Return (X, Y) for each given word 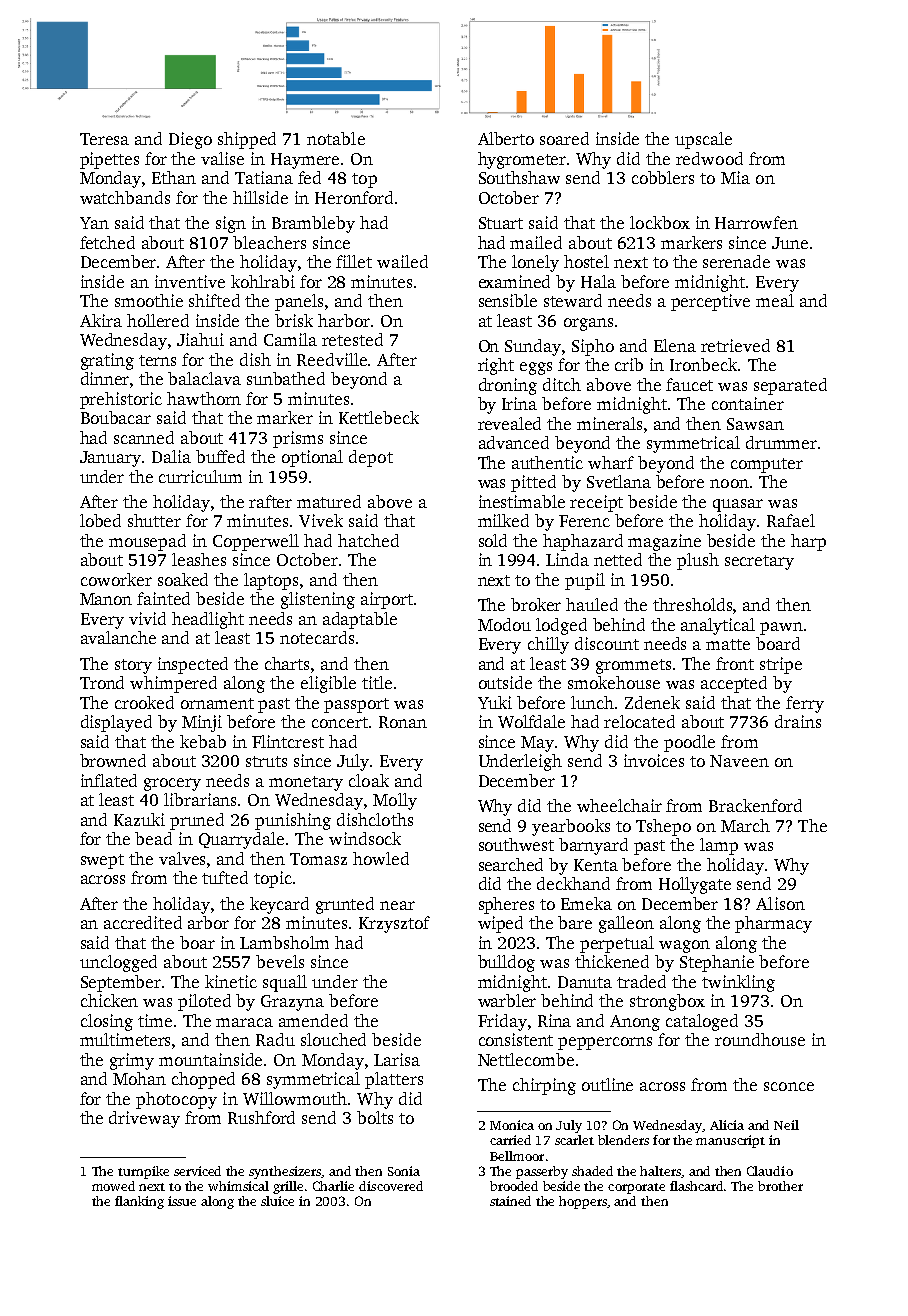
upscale (703, 140)
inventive (190, 281)
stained (510, 1201)
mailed (536, 242)
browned (113, 760)
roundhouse (760, 1039)
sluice (277, 1201)
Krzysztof (394, 924)
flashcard (697, 1186)
